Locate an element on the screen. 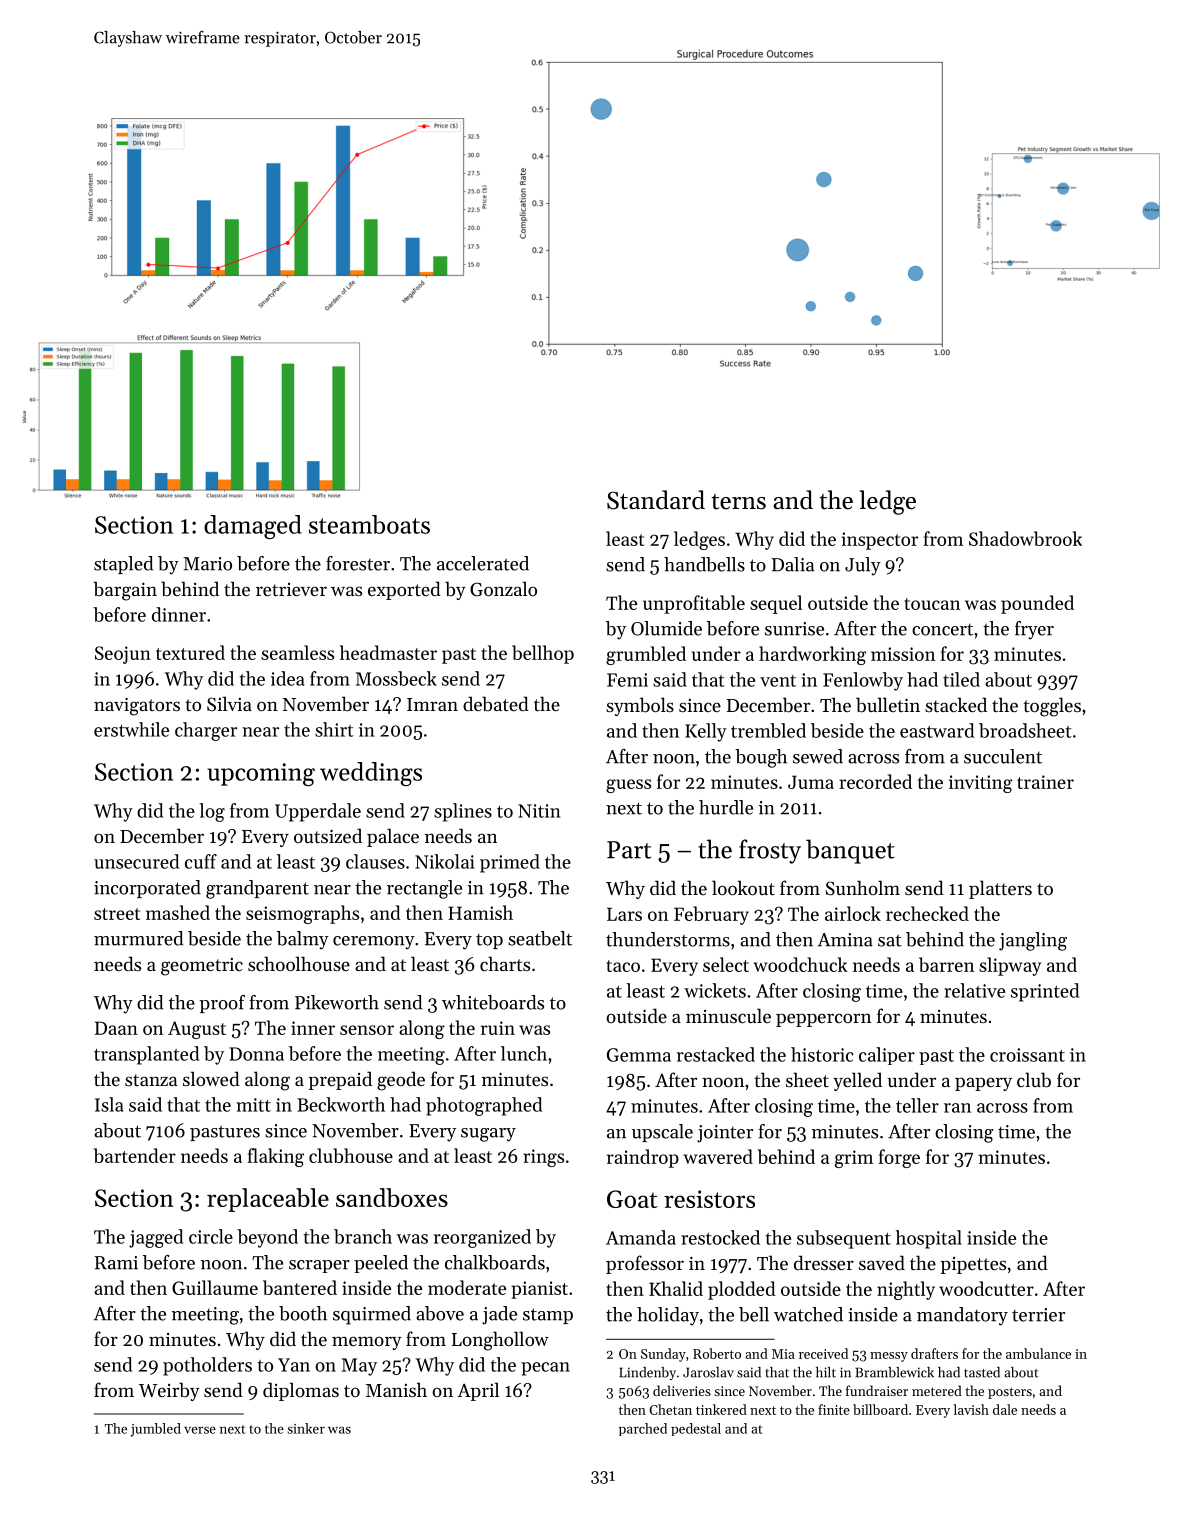 This screenshot has height=1528, width=1181. parched is located at coordinates (643, 1429).
